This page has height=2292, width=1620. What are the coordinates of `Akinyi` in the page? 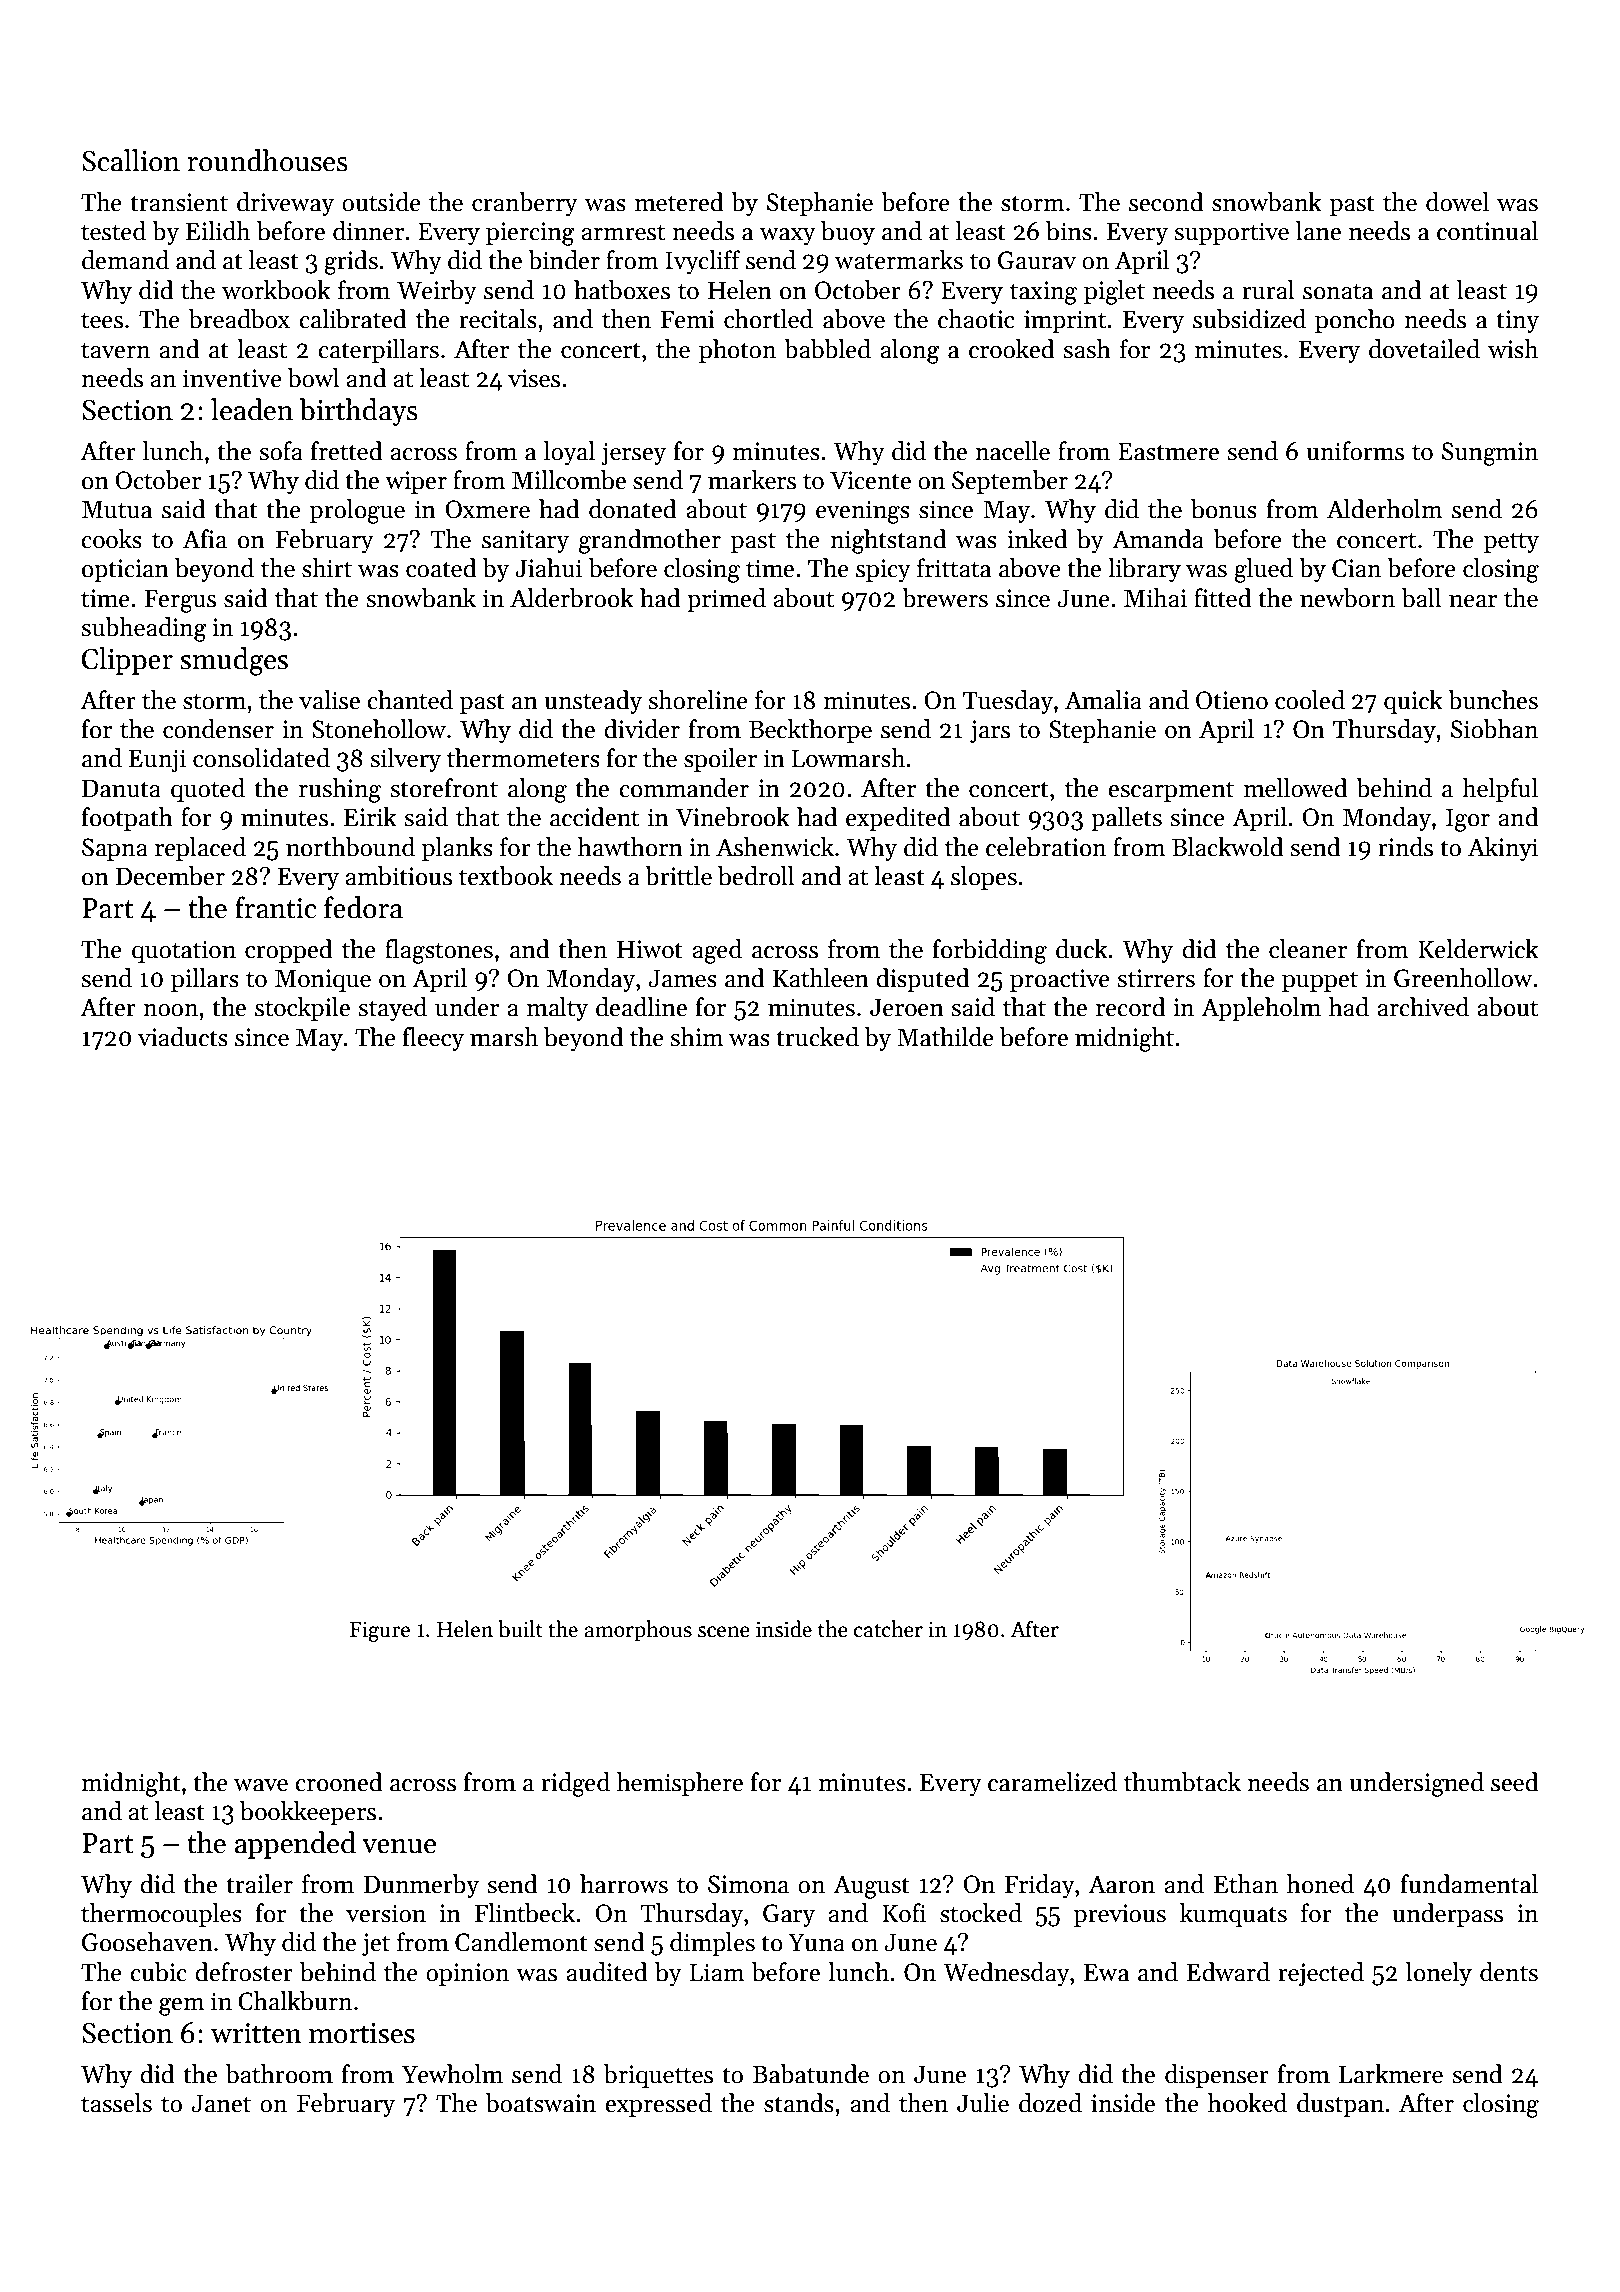 It's located at (1503, 849).
